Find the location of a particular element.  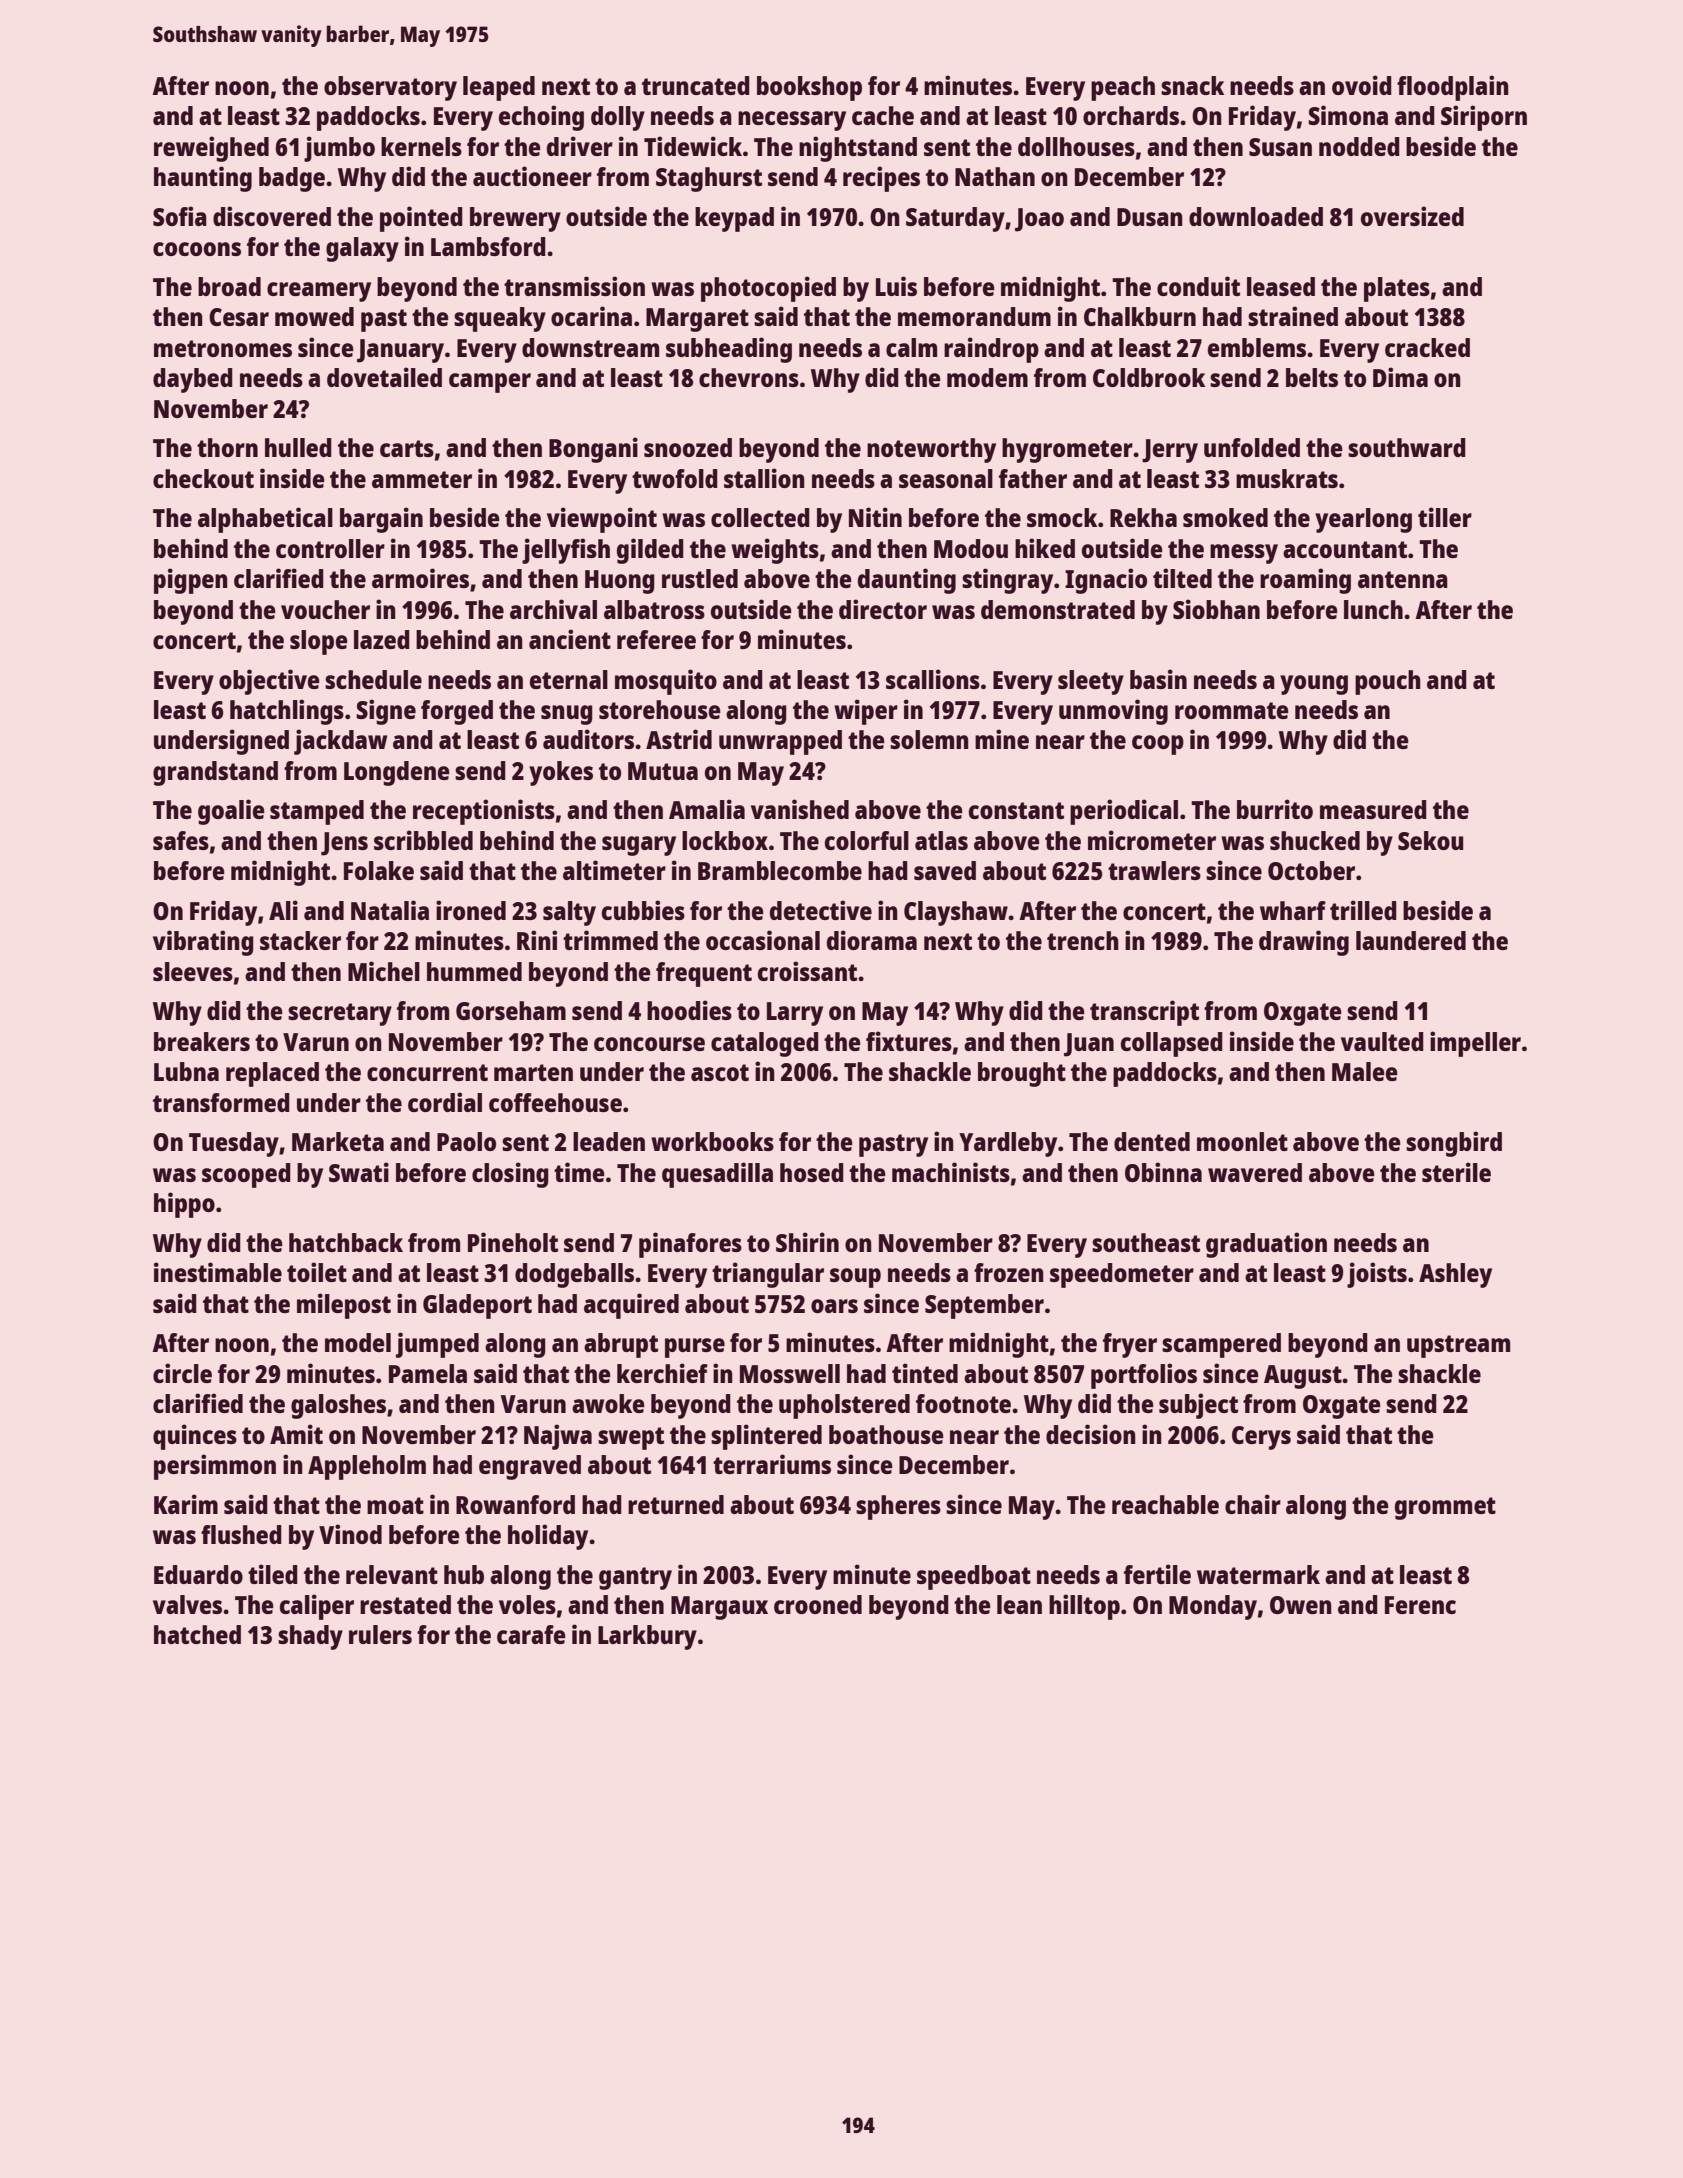

checkout is located at coordinates (203, 478).
